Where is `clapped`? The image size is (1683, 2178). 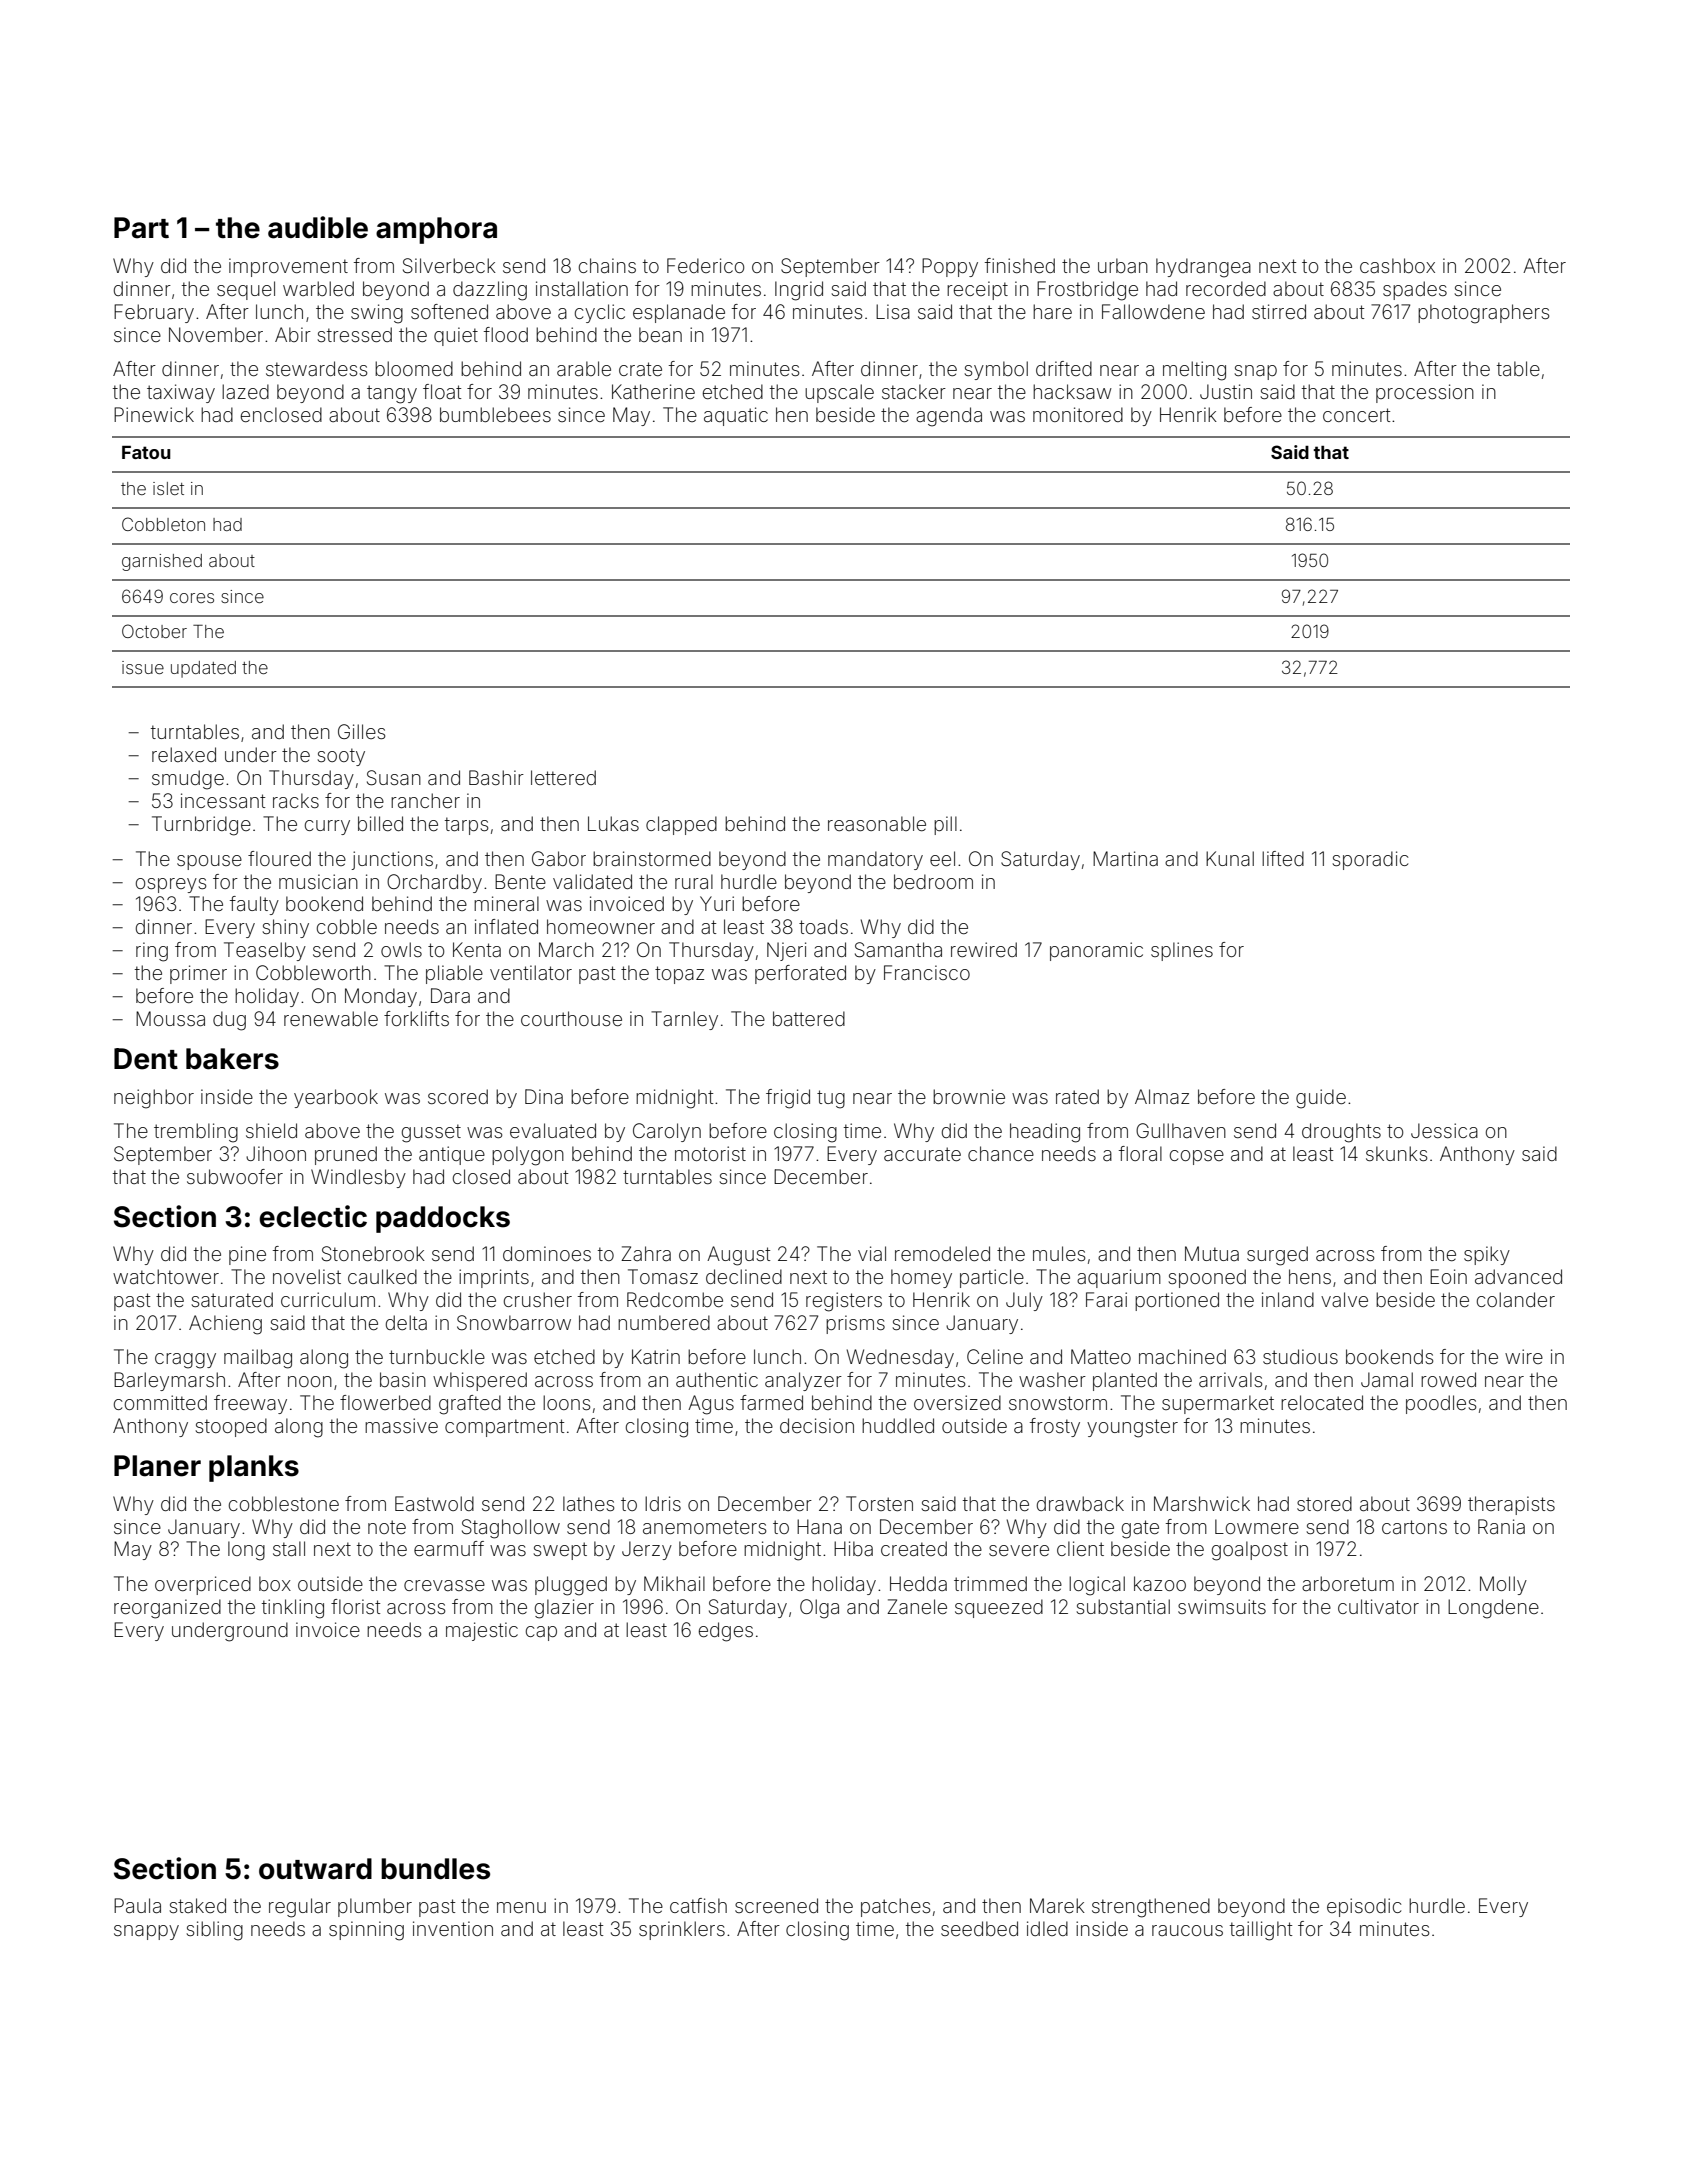
clapped is located at coordinates (681, 825).
